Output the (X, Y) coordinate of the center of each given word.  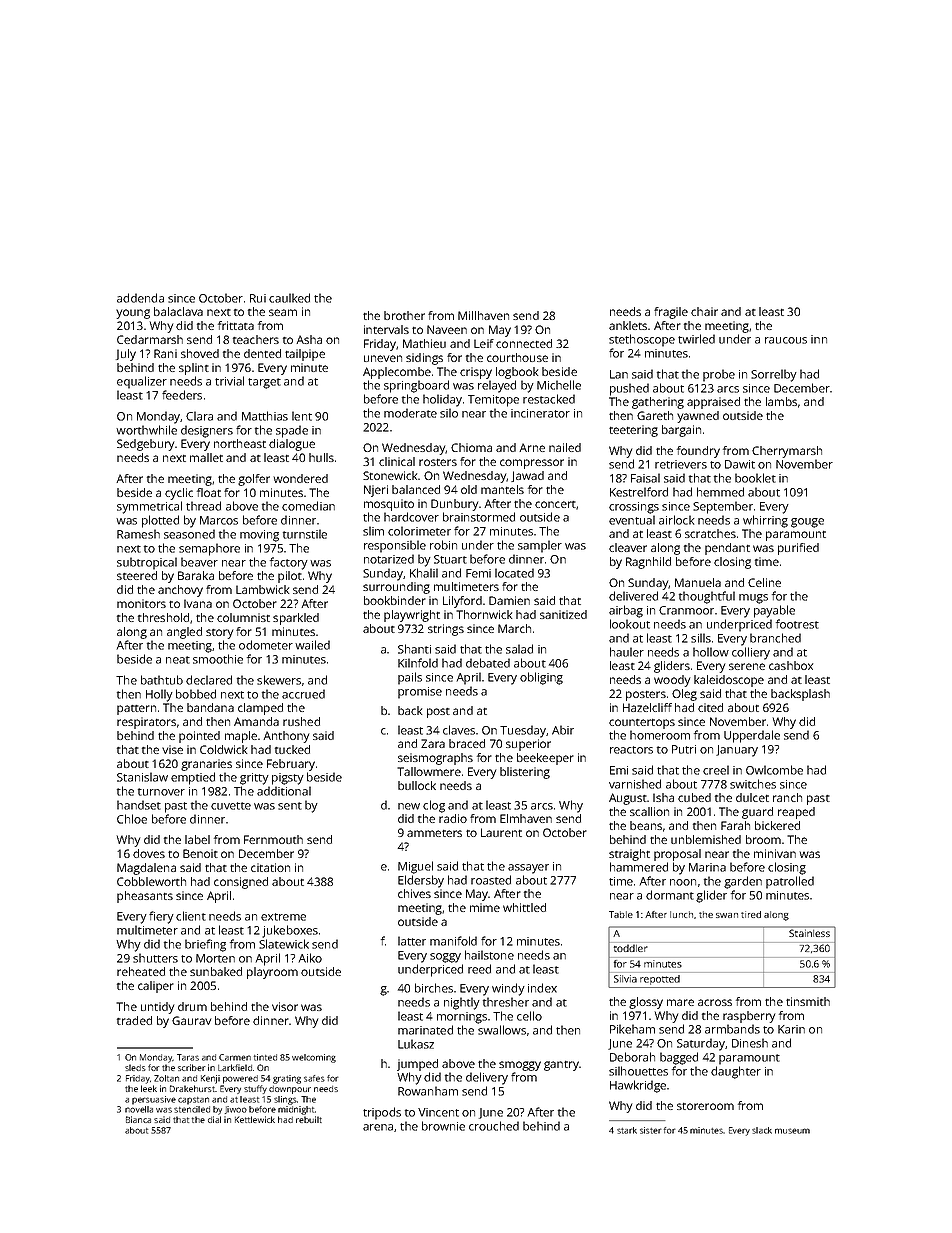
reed (479, 969)
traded (134, 1020)
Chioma (471, 447)
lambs (781, 401)
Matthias (265, 416)
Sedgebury (146, 445)
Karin (791, 1029)
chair (704, 311)
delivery (487, 1078)
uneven (383, 358)
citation (270, 867)
